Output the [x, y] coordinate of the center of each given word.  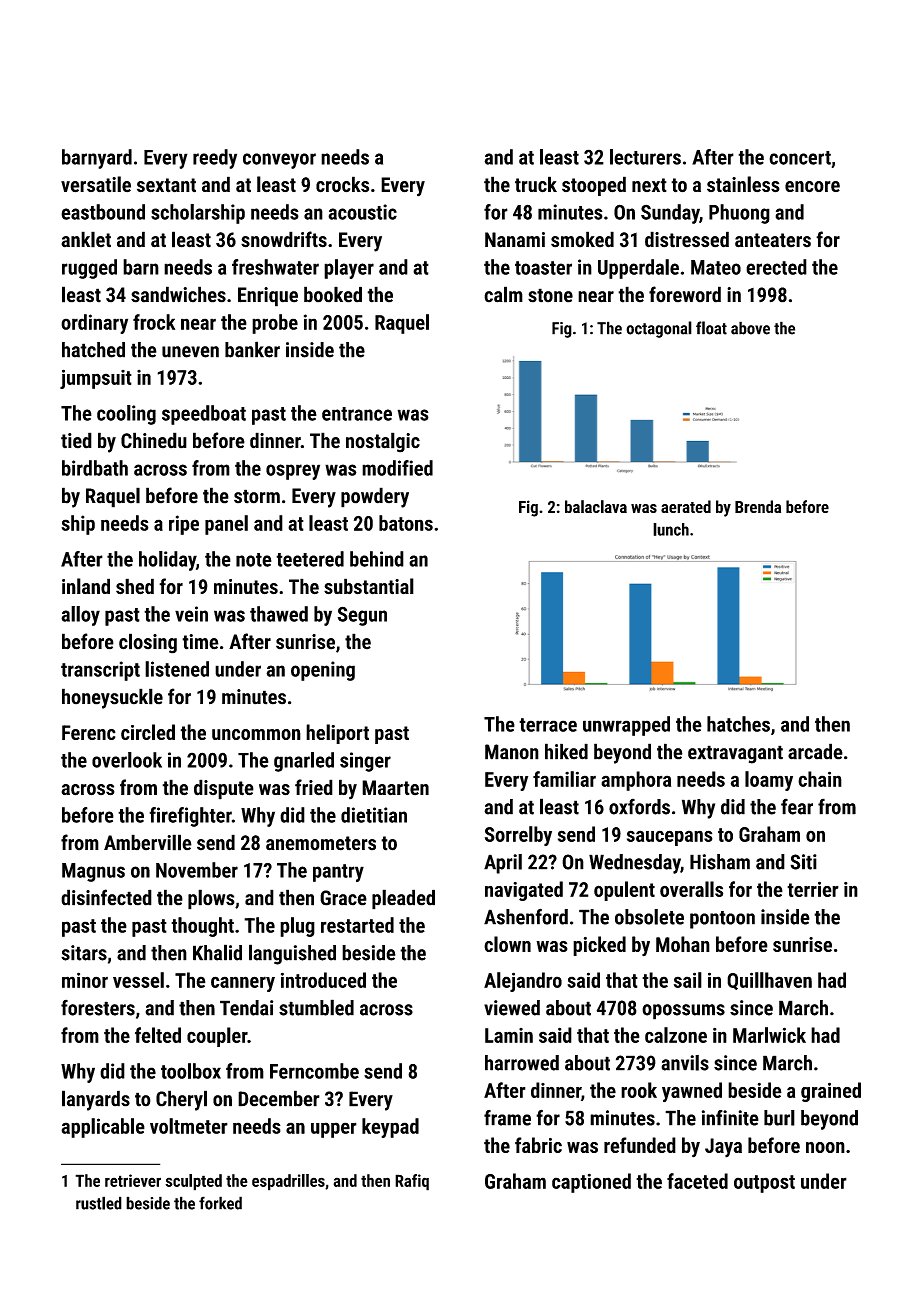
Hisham [720, 862]
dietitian [374, 815]
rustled [99, 1203]
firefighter [190, 817]
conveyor [279, 161]
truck [536, 184]
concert [800, 158]
